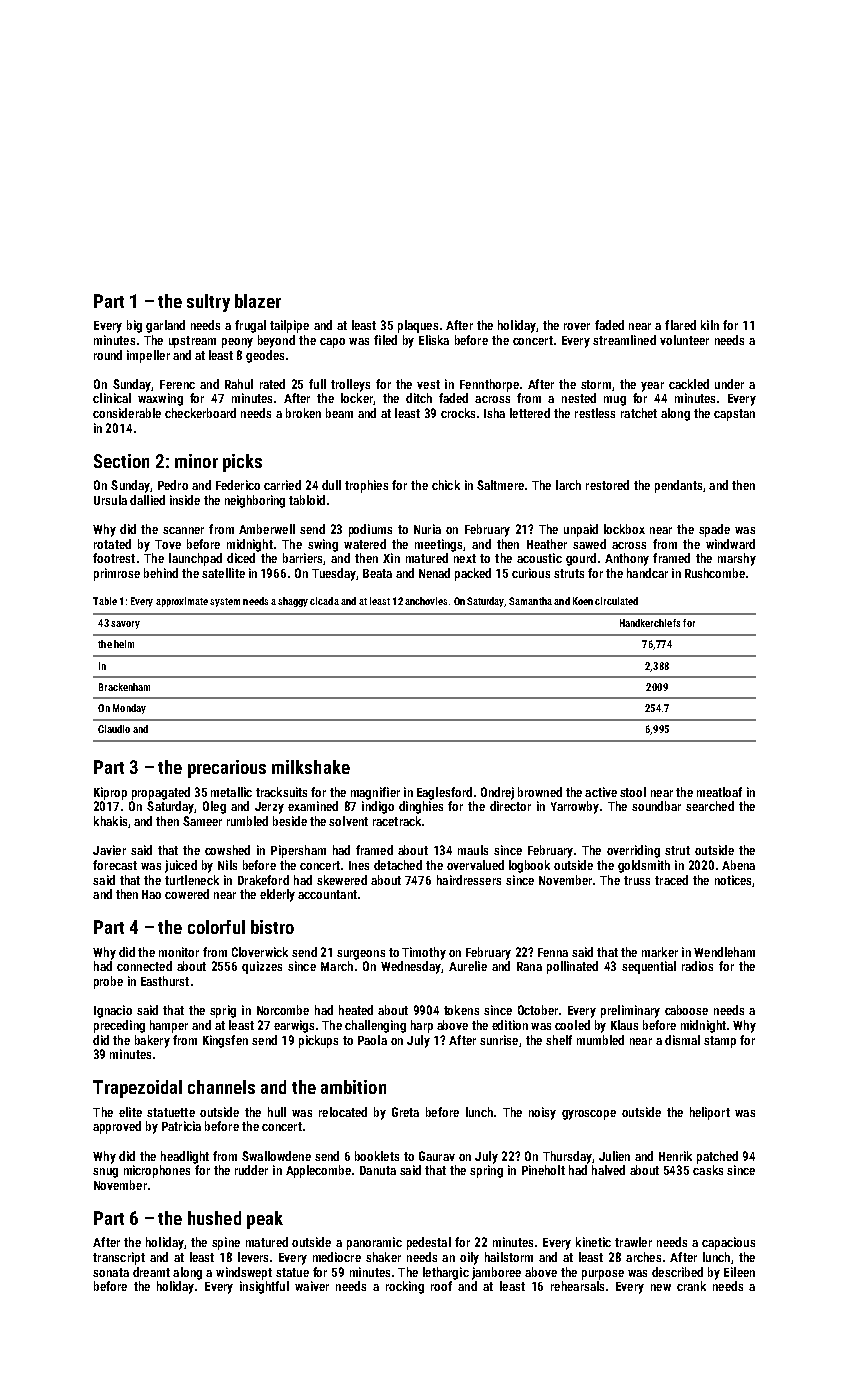  What do you see at coordinates (181, 866) in the image?
I see `juiced` at bounding box center [181, 866].
